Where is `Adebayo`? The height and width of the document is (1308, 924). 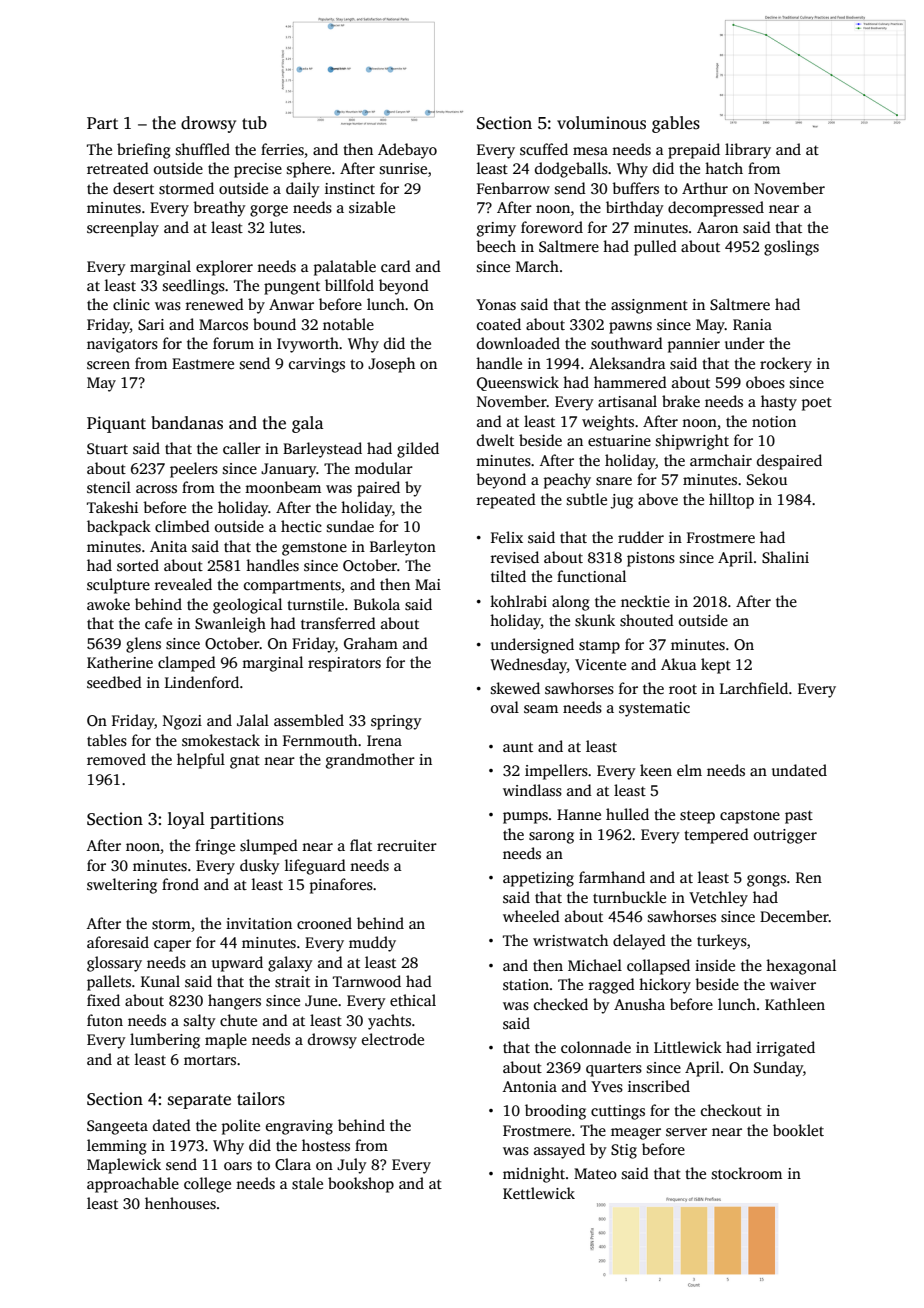
Adebayo is located at coordinates (407, 151).
